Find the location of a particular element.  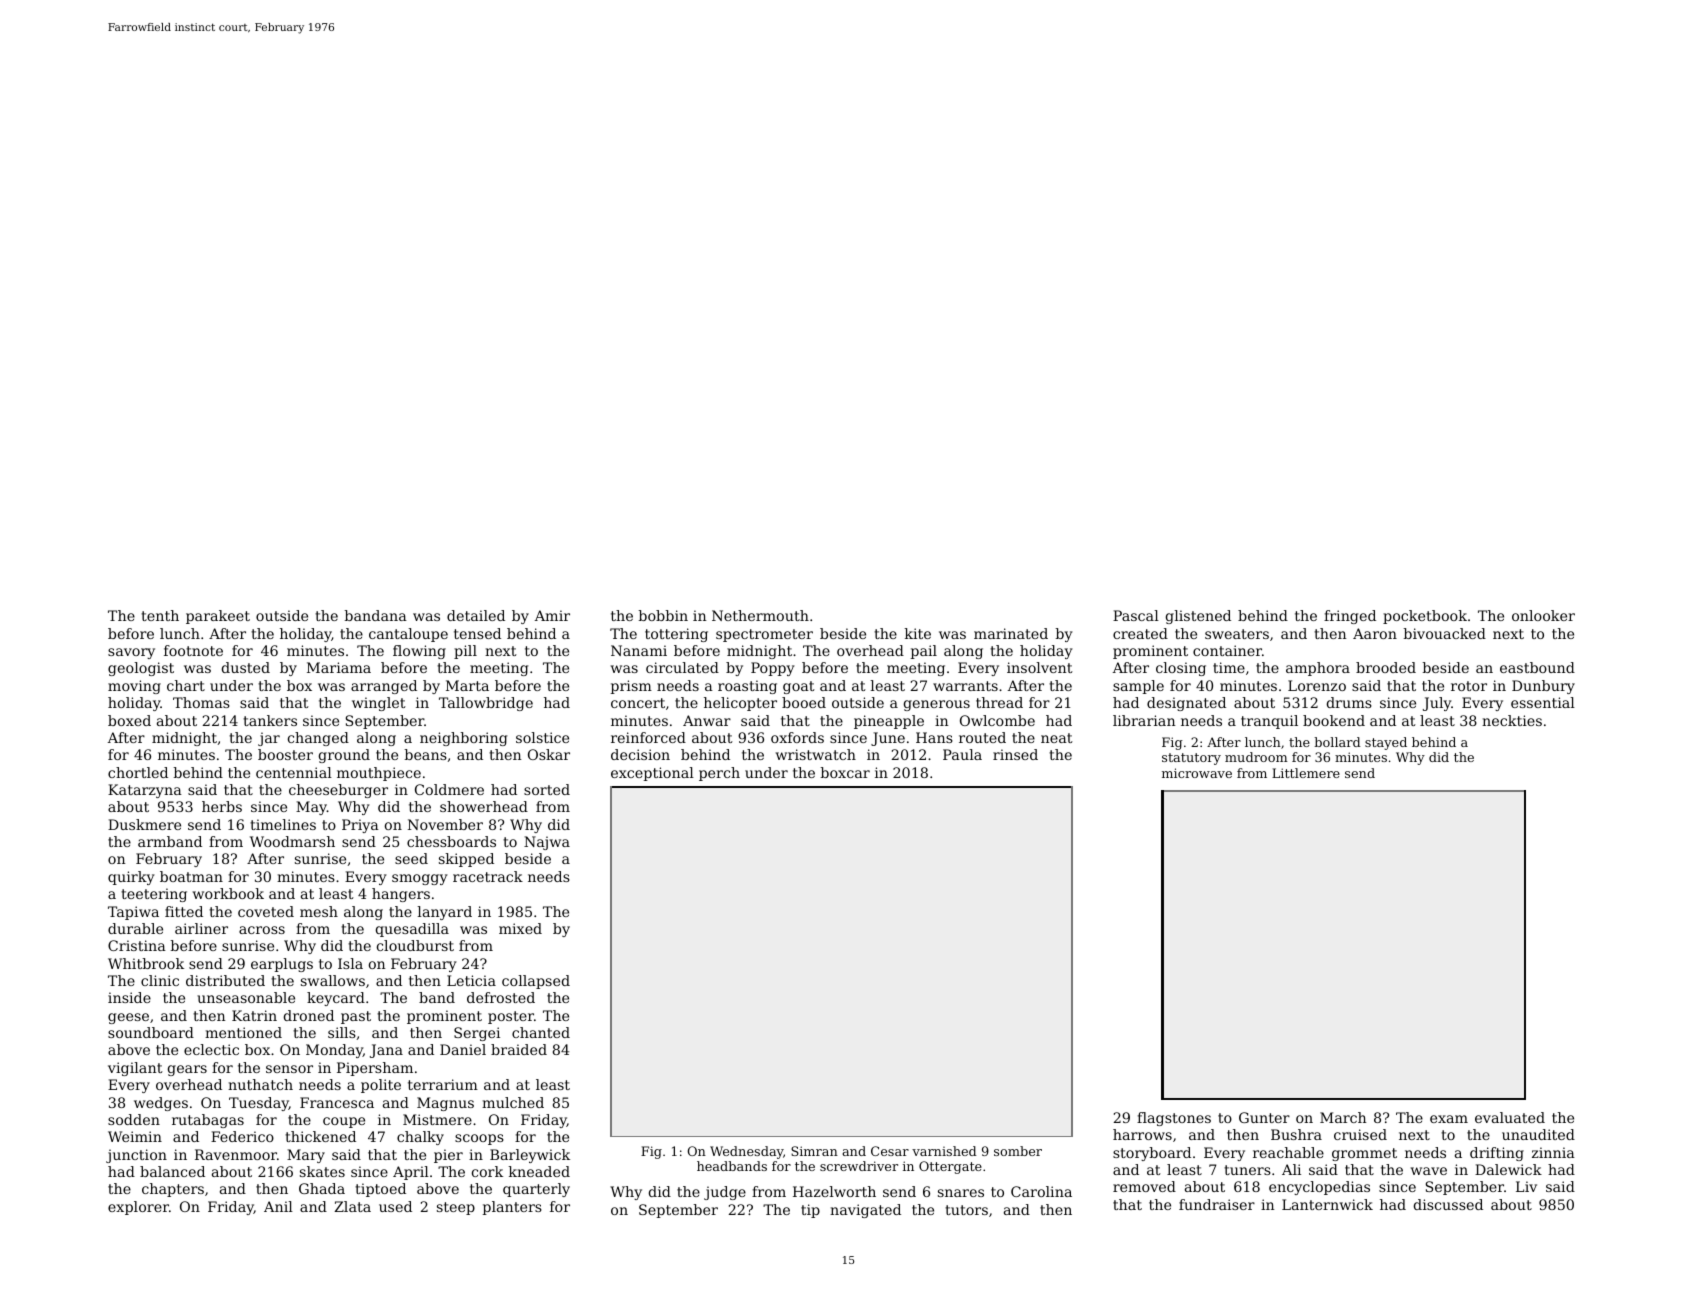

Gunter is located at coordinates (1264, 1117).
